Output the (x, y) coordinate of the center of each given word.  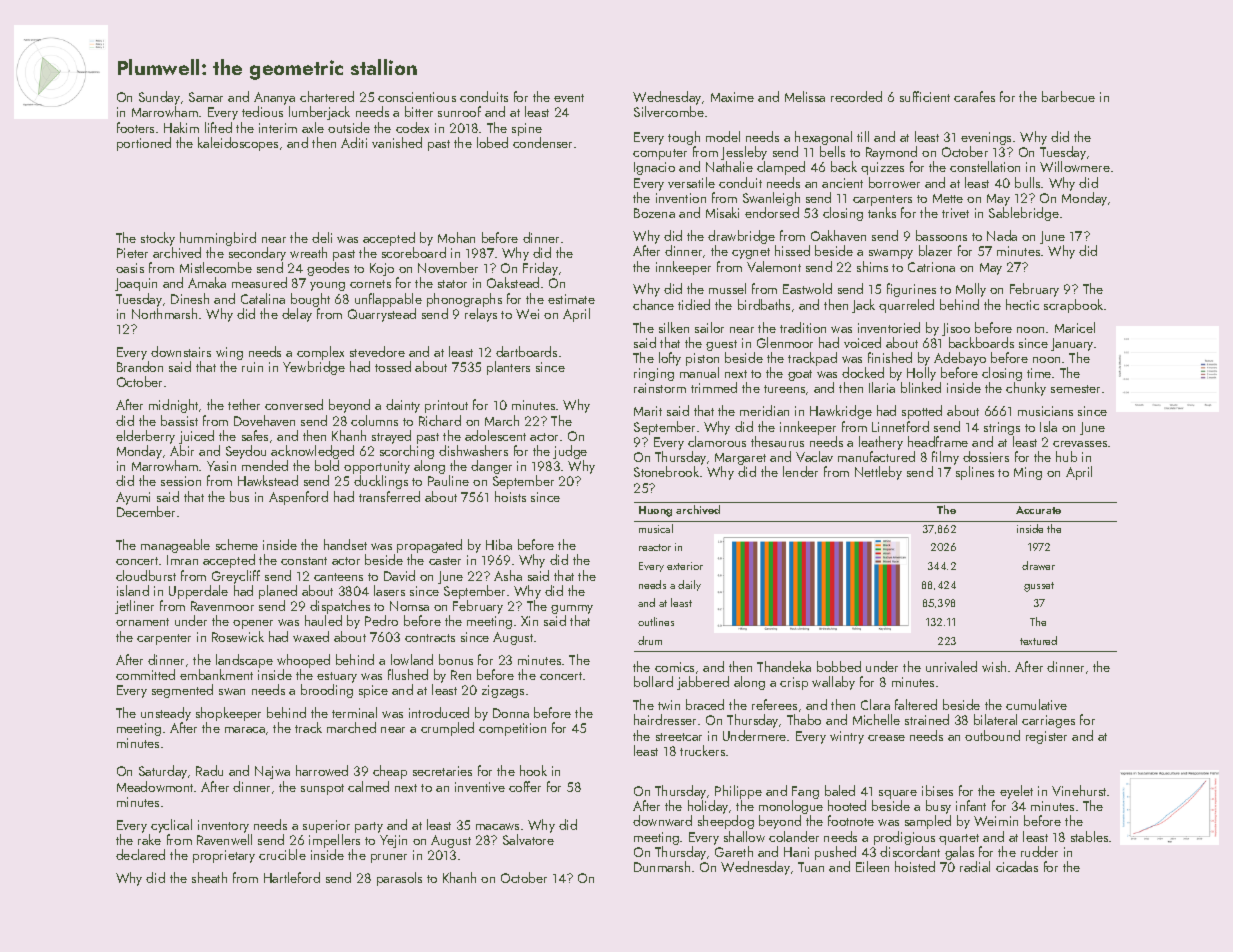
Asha (508, 575)
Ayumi (133, 498)
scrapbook (1073, 306)
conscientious (417, 97)
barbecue (1068, 96)
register (1046, 737)
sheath (209, 877)
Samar (206, 97)
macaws (497, 826)
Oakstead (513, 282)
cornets (370, 284)
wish (994, 666)
